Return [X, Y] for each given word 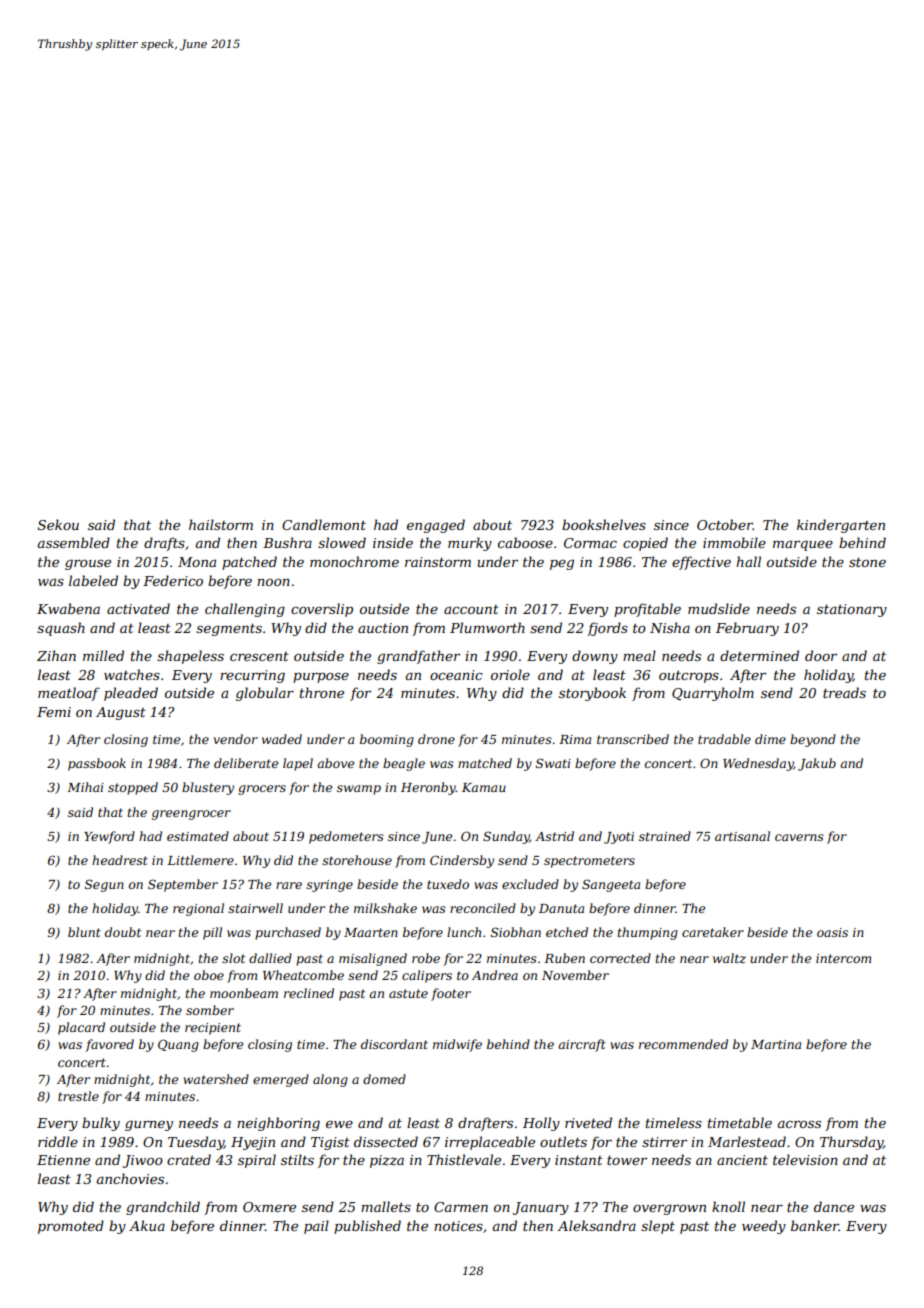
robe [426, 958]
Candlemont [324, 524]
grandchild [163, 1208]
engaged [436, 526]
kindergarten [841, 526]
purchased [288, 933]
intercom [843, 958]
